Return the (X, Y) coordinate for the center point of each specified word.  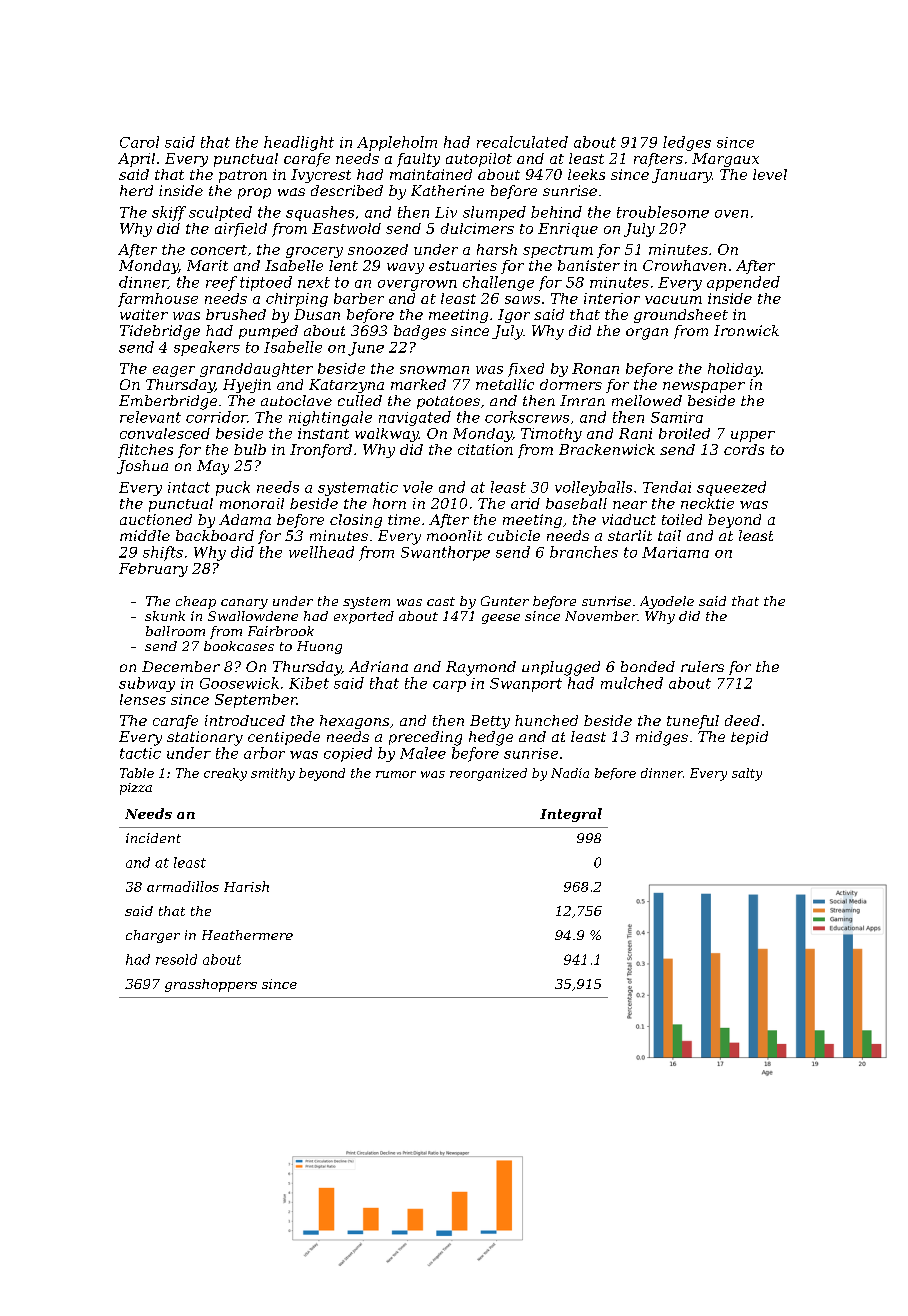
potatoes (448, 402)
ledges (687, 143)
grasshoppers (211, 985)
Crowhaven (684, 265)
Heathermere (247, 935)
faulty (418, 160)
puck (233, 488)
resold (176, 959)
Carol (139, 142)
